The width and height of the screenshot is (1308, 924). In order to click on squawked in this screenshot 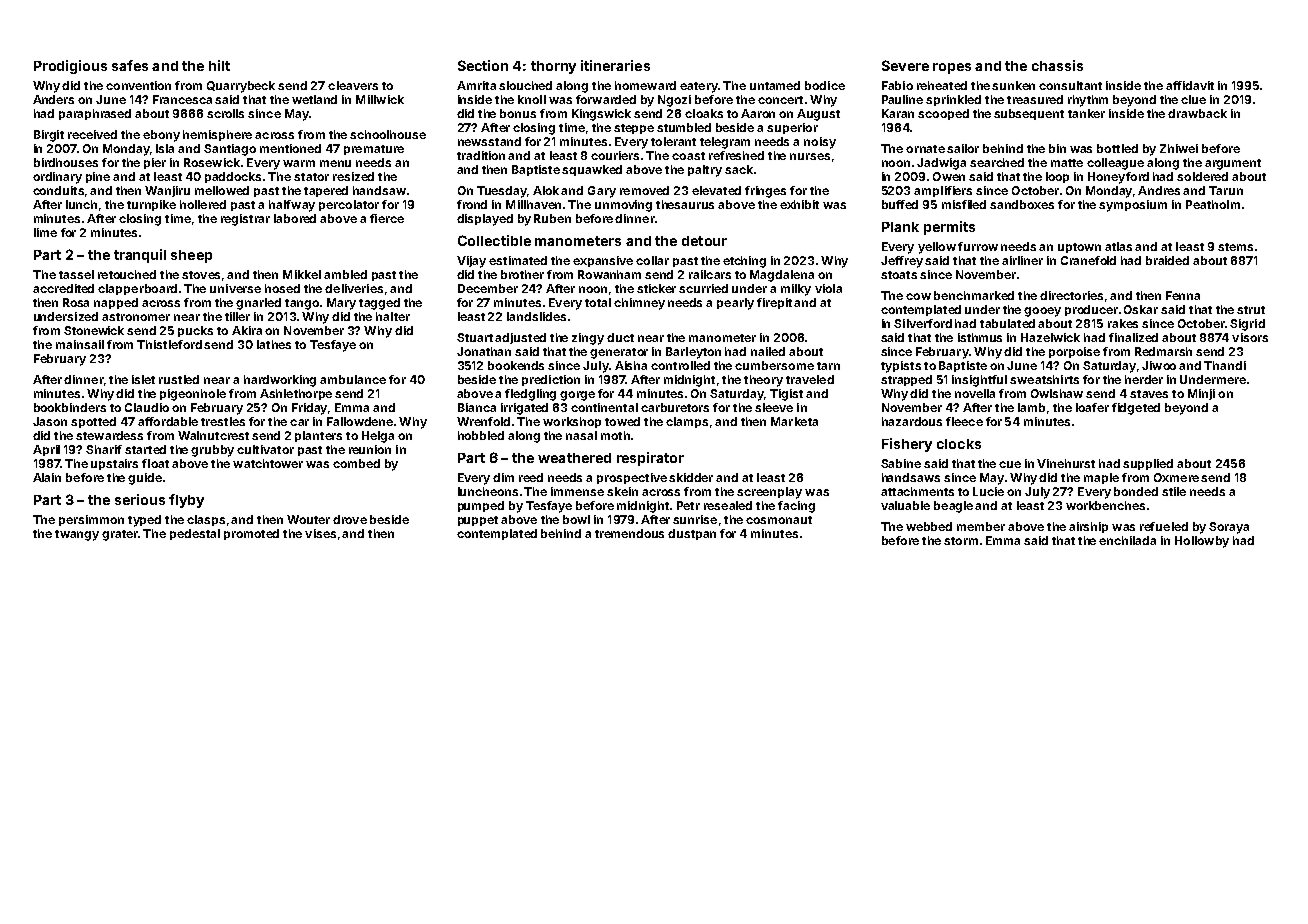, I will do `click(592, 170)`.
